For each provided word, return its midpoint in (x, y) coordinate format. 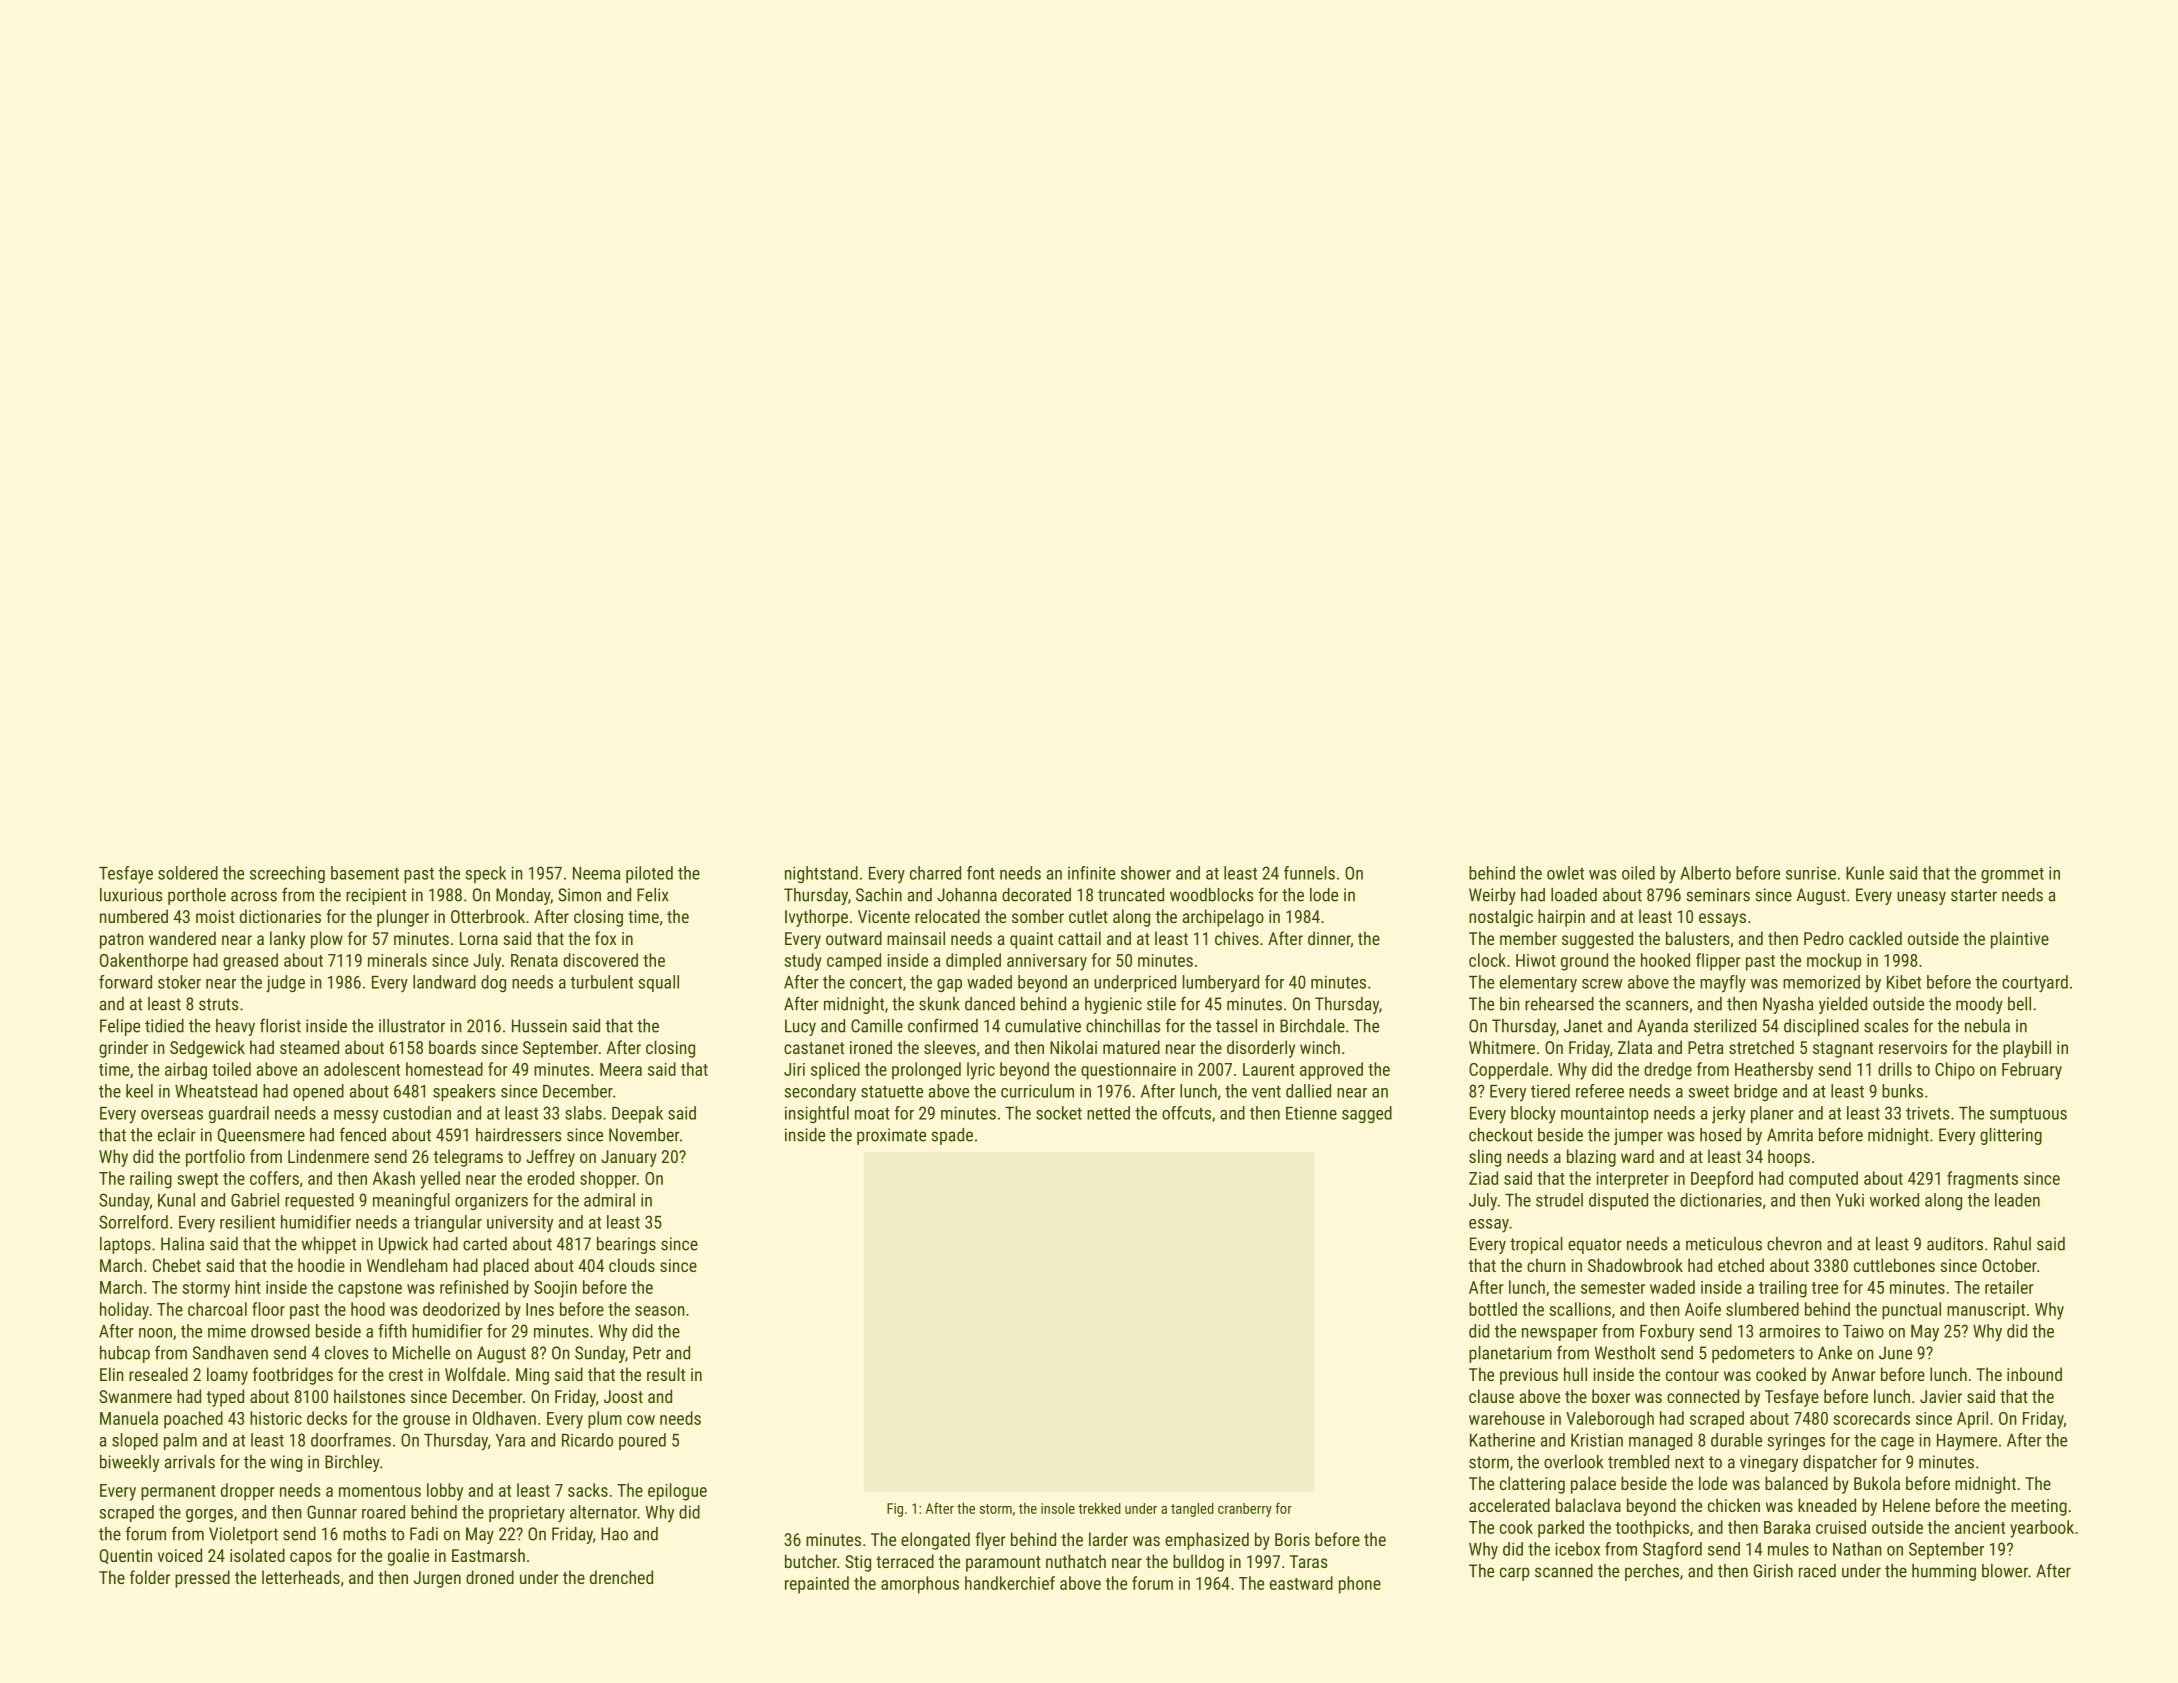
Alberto (1705, 873)
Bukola (1877, 1483)
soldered (188, 873)
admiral (609, 1200)
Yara (510, 1440)
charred (935, 873)
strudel (1559, 1200)
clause (1491, 1396)
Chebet (177, 1265)
